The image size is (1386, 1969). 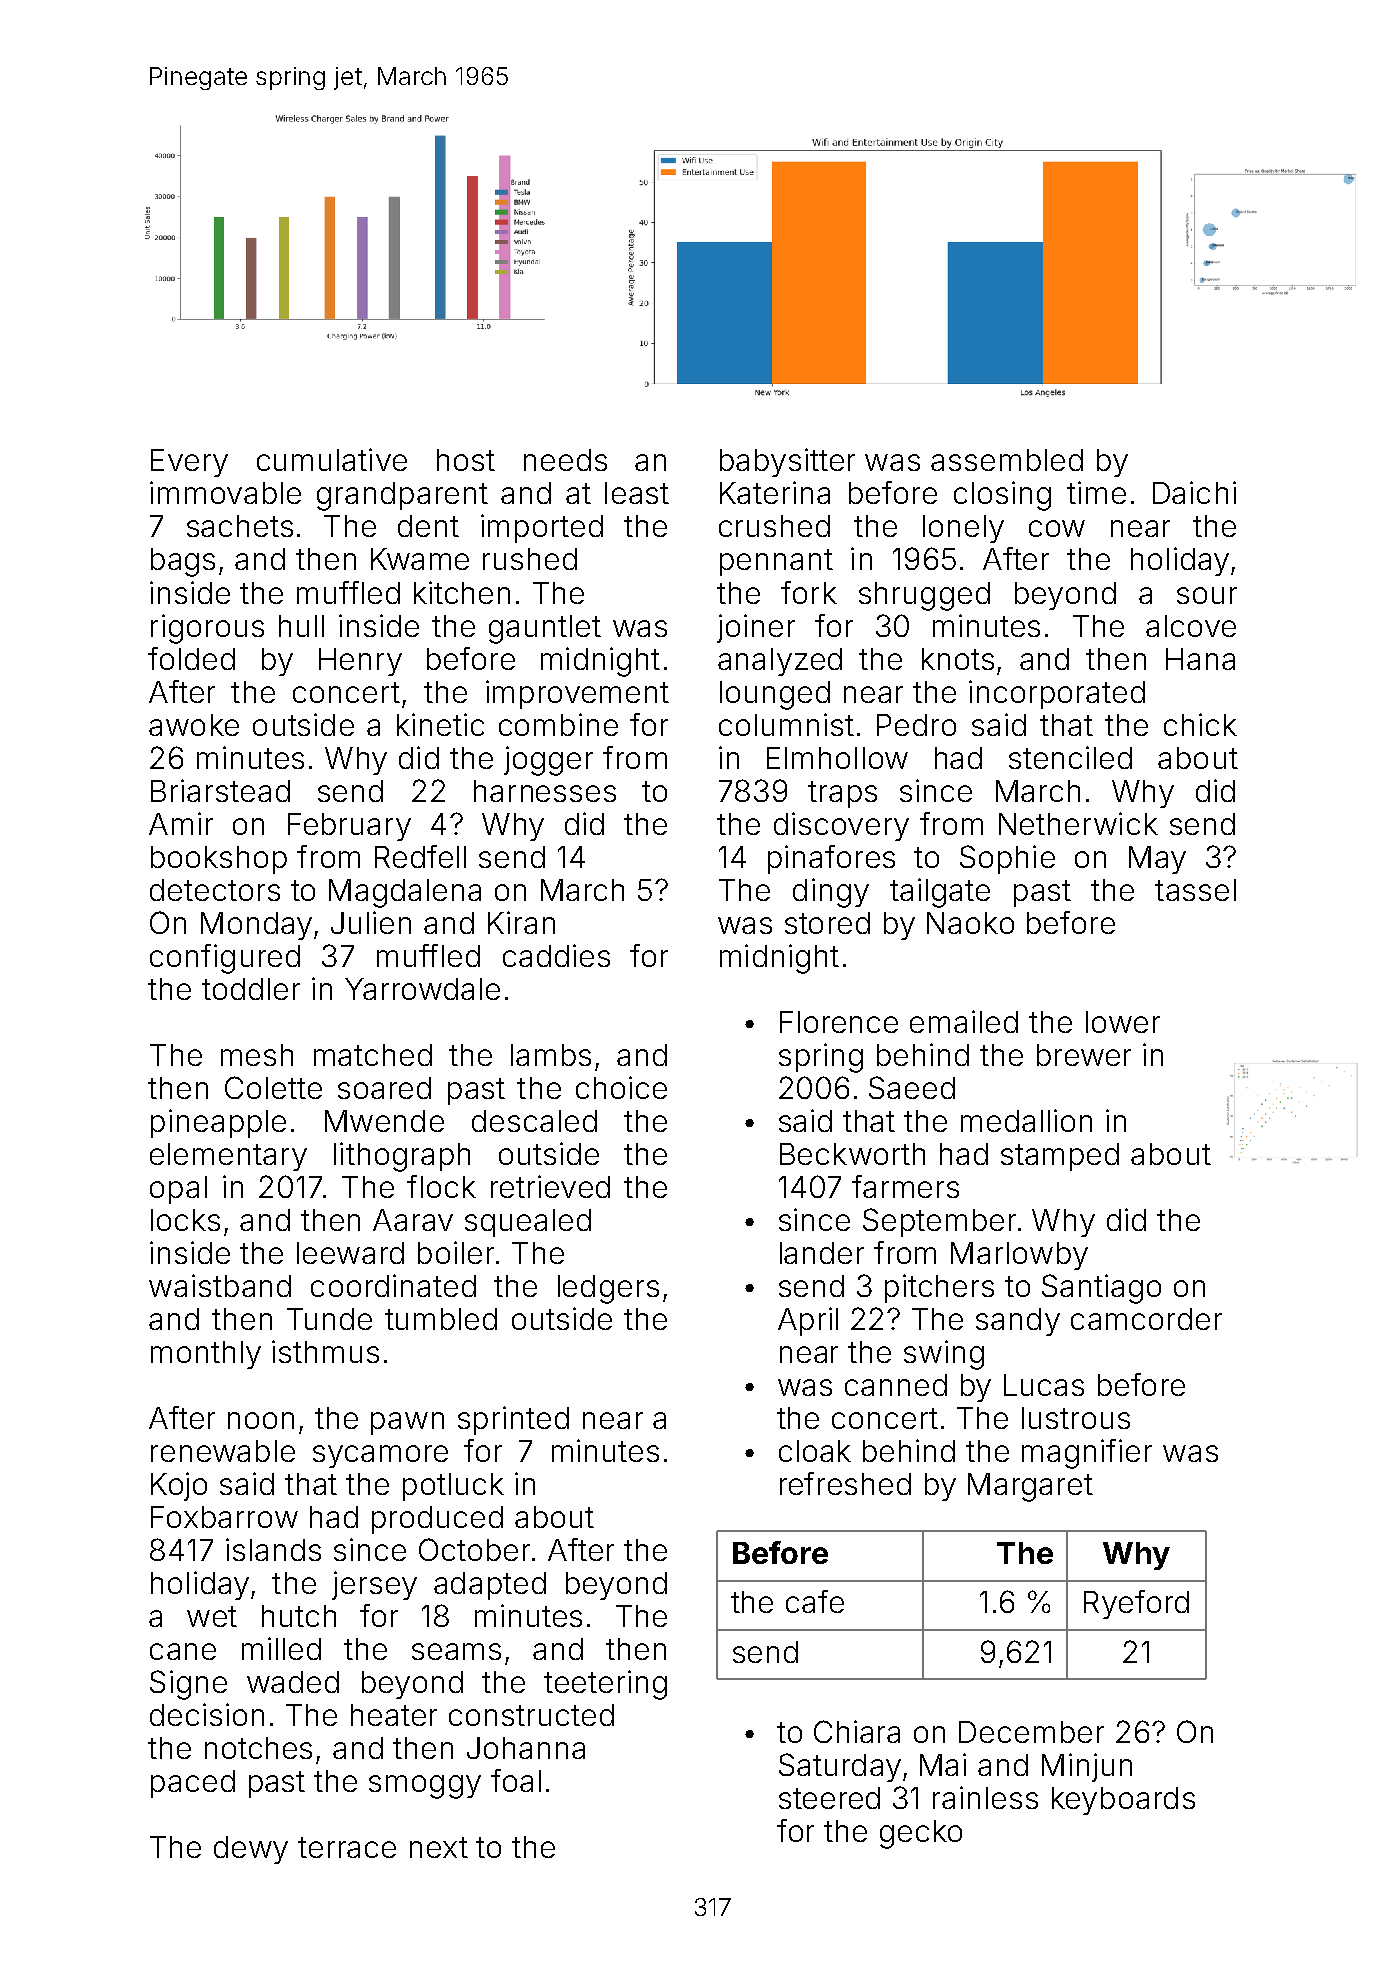 What do you see at coordinates (565, 460) in the screenshot?
I see `needs` at bounding box center [565, 460].
